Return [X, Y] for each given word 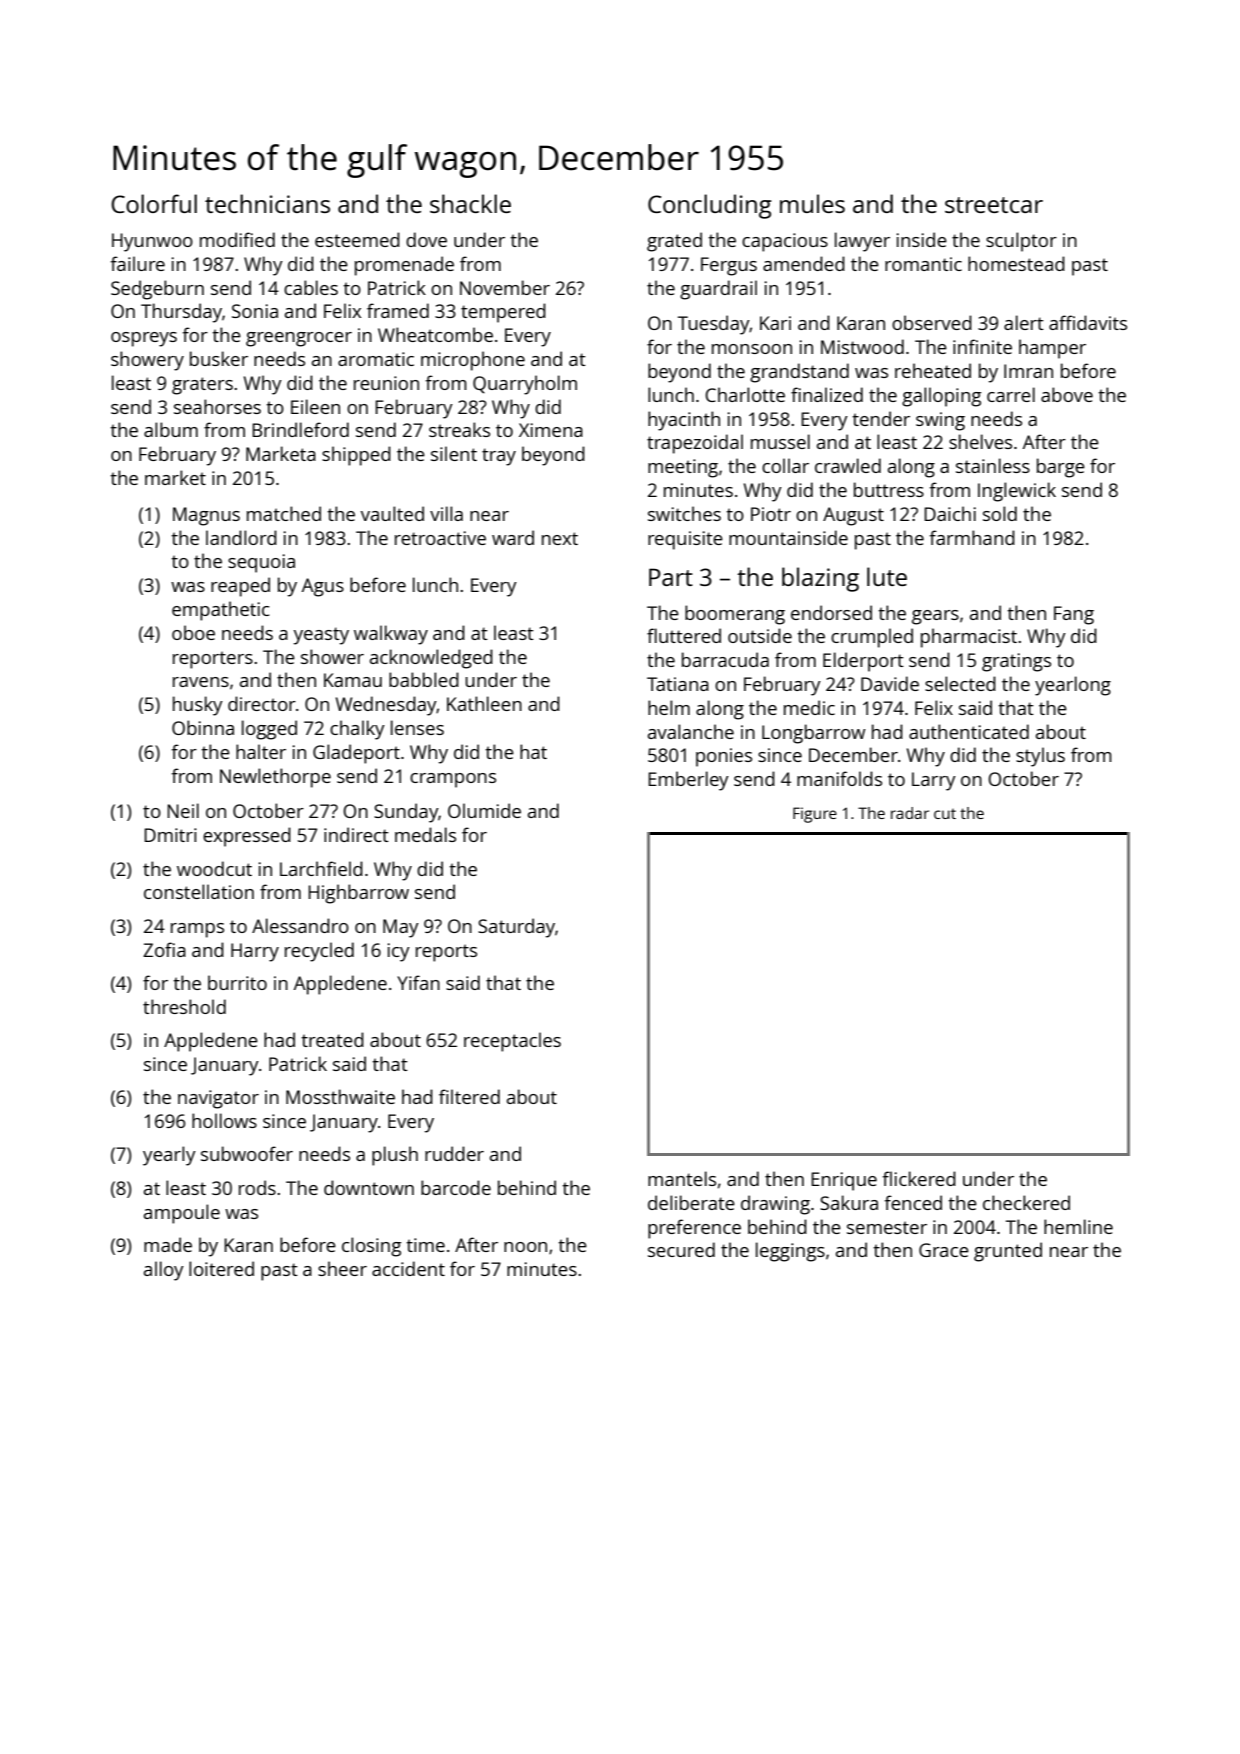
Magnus [206, 516]
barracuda [725, 659]
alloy [164, 1271]
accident [408, 1268]
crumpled [872, 638]
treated [332, 1039]
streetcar [994, 205]
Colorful [154, 203]
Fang [1074, 615]
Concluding [709, 206]
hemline [1078, 1226]
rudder [454, 1153]
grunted [1008, 1252]
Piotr [771, 514]
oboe [193, 632]
